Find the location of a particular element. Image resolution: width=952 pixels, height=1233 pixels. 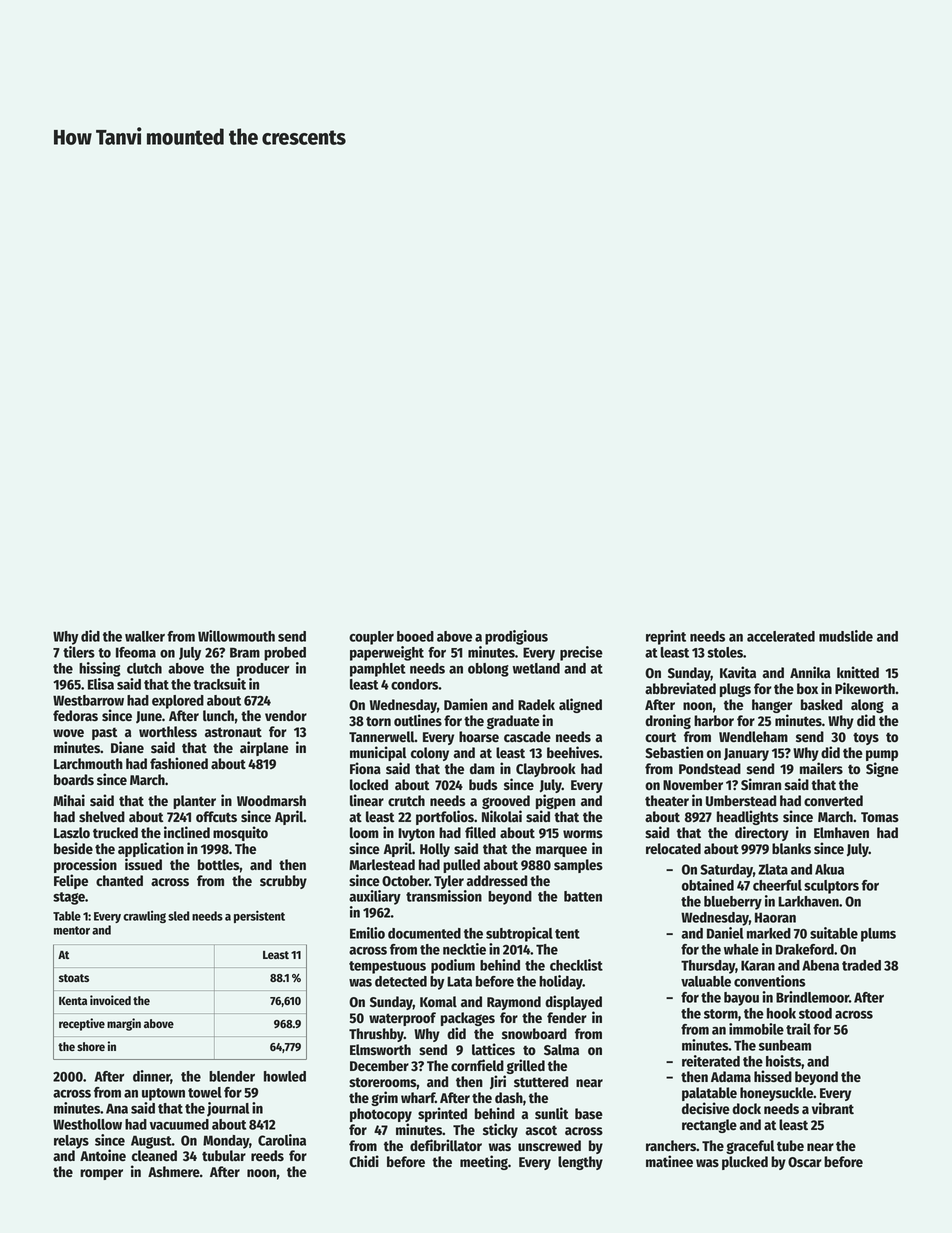

Elisa is located at coordinates (101, 684).
